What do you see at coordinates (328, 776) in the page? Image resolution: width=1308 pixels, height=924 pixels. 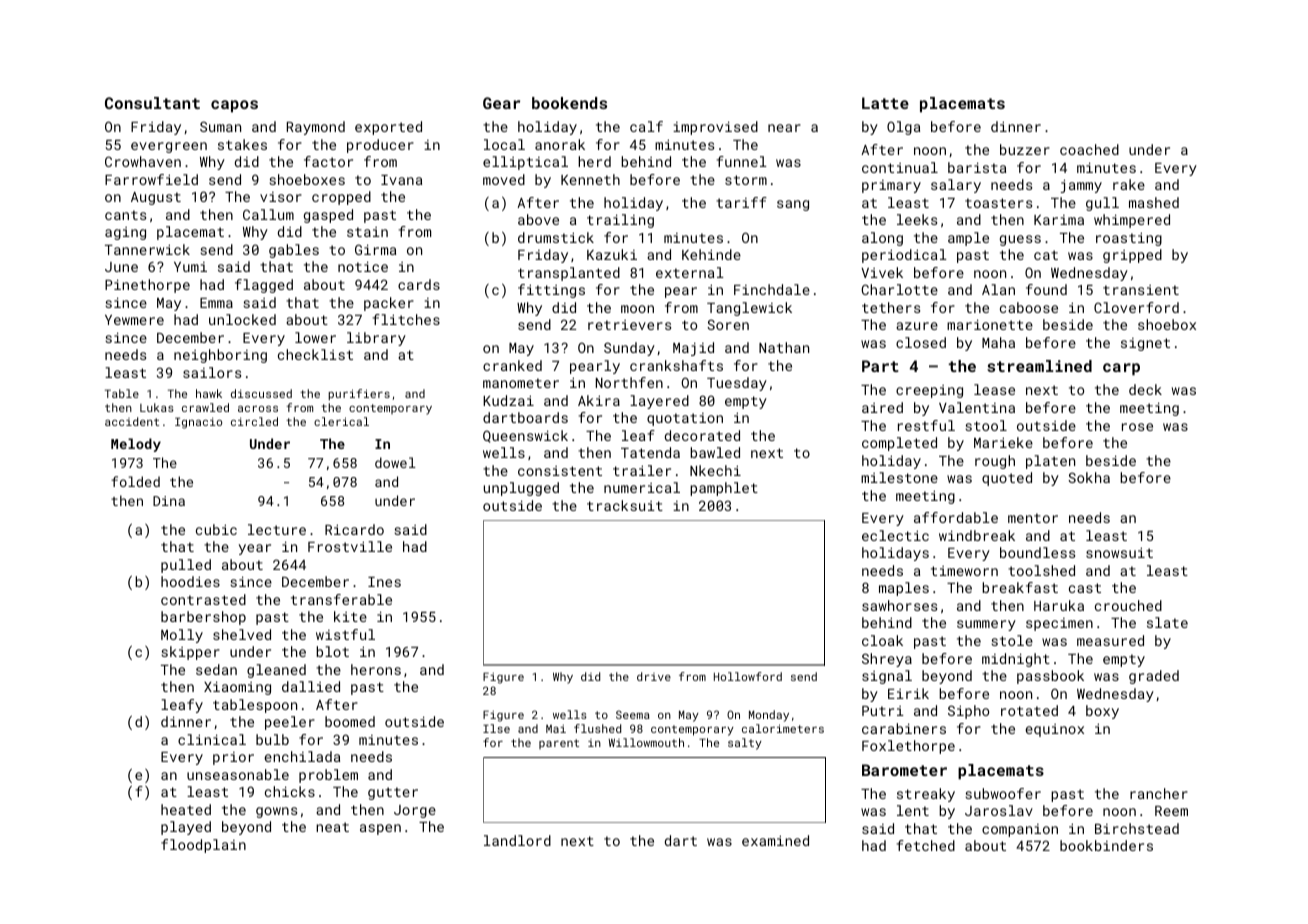 I see `problem` at bounding box center [328, 776].
